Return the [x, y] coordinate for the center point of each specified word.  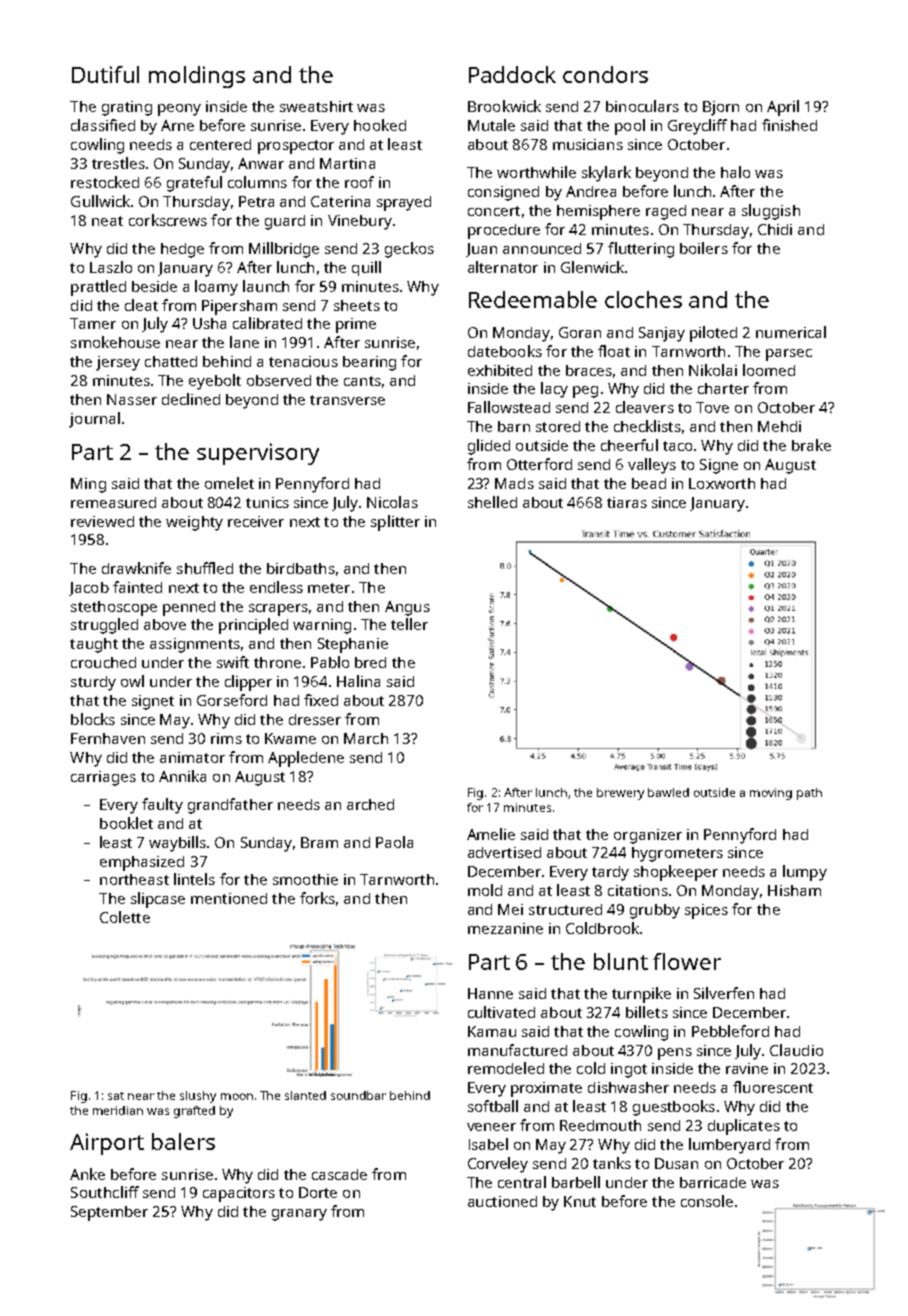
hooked [380, 125]
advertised [504, 852]
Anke [87, 1174]
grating [127, 108]
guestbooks [674, 1108]
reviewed [102, 521]
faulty [162, 806]
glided [489, 447]
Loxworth [722, 483]
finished [789, 125]
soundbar [358, 1095]
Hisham [794, 890]
